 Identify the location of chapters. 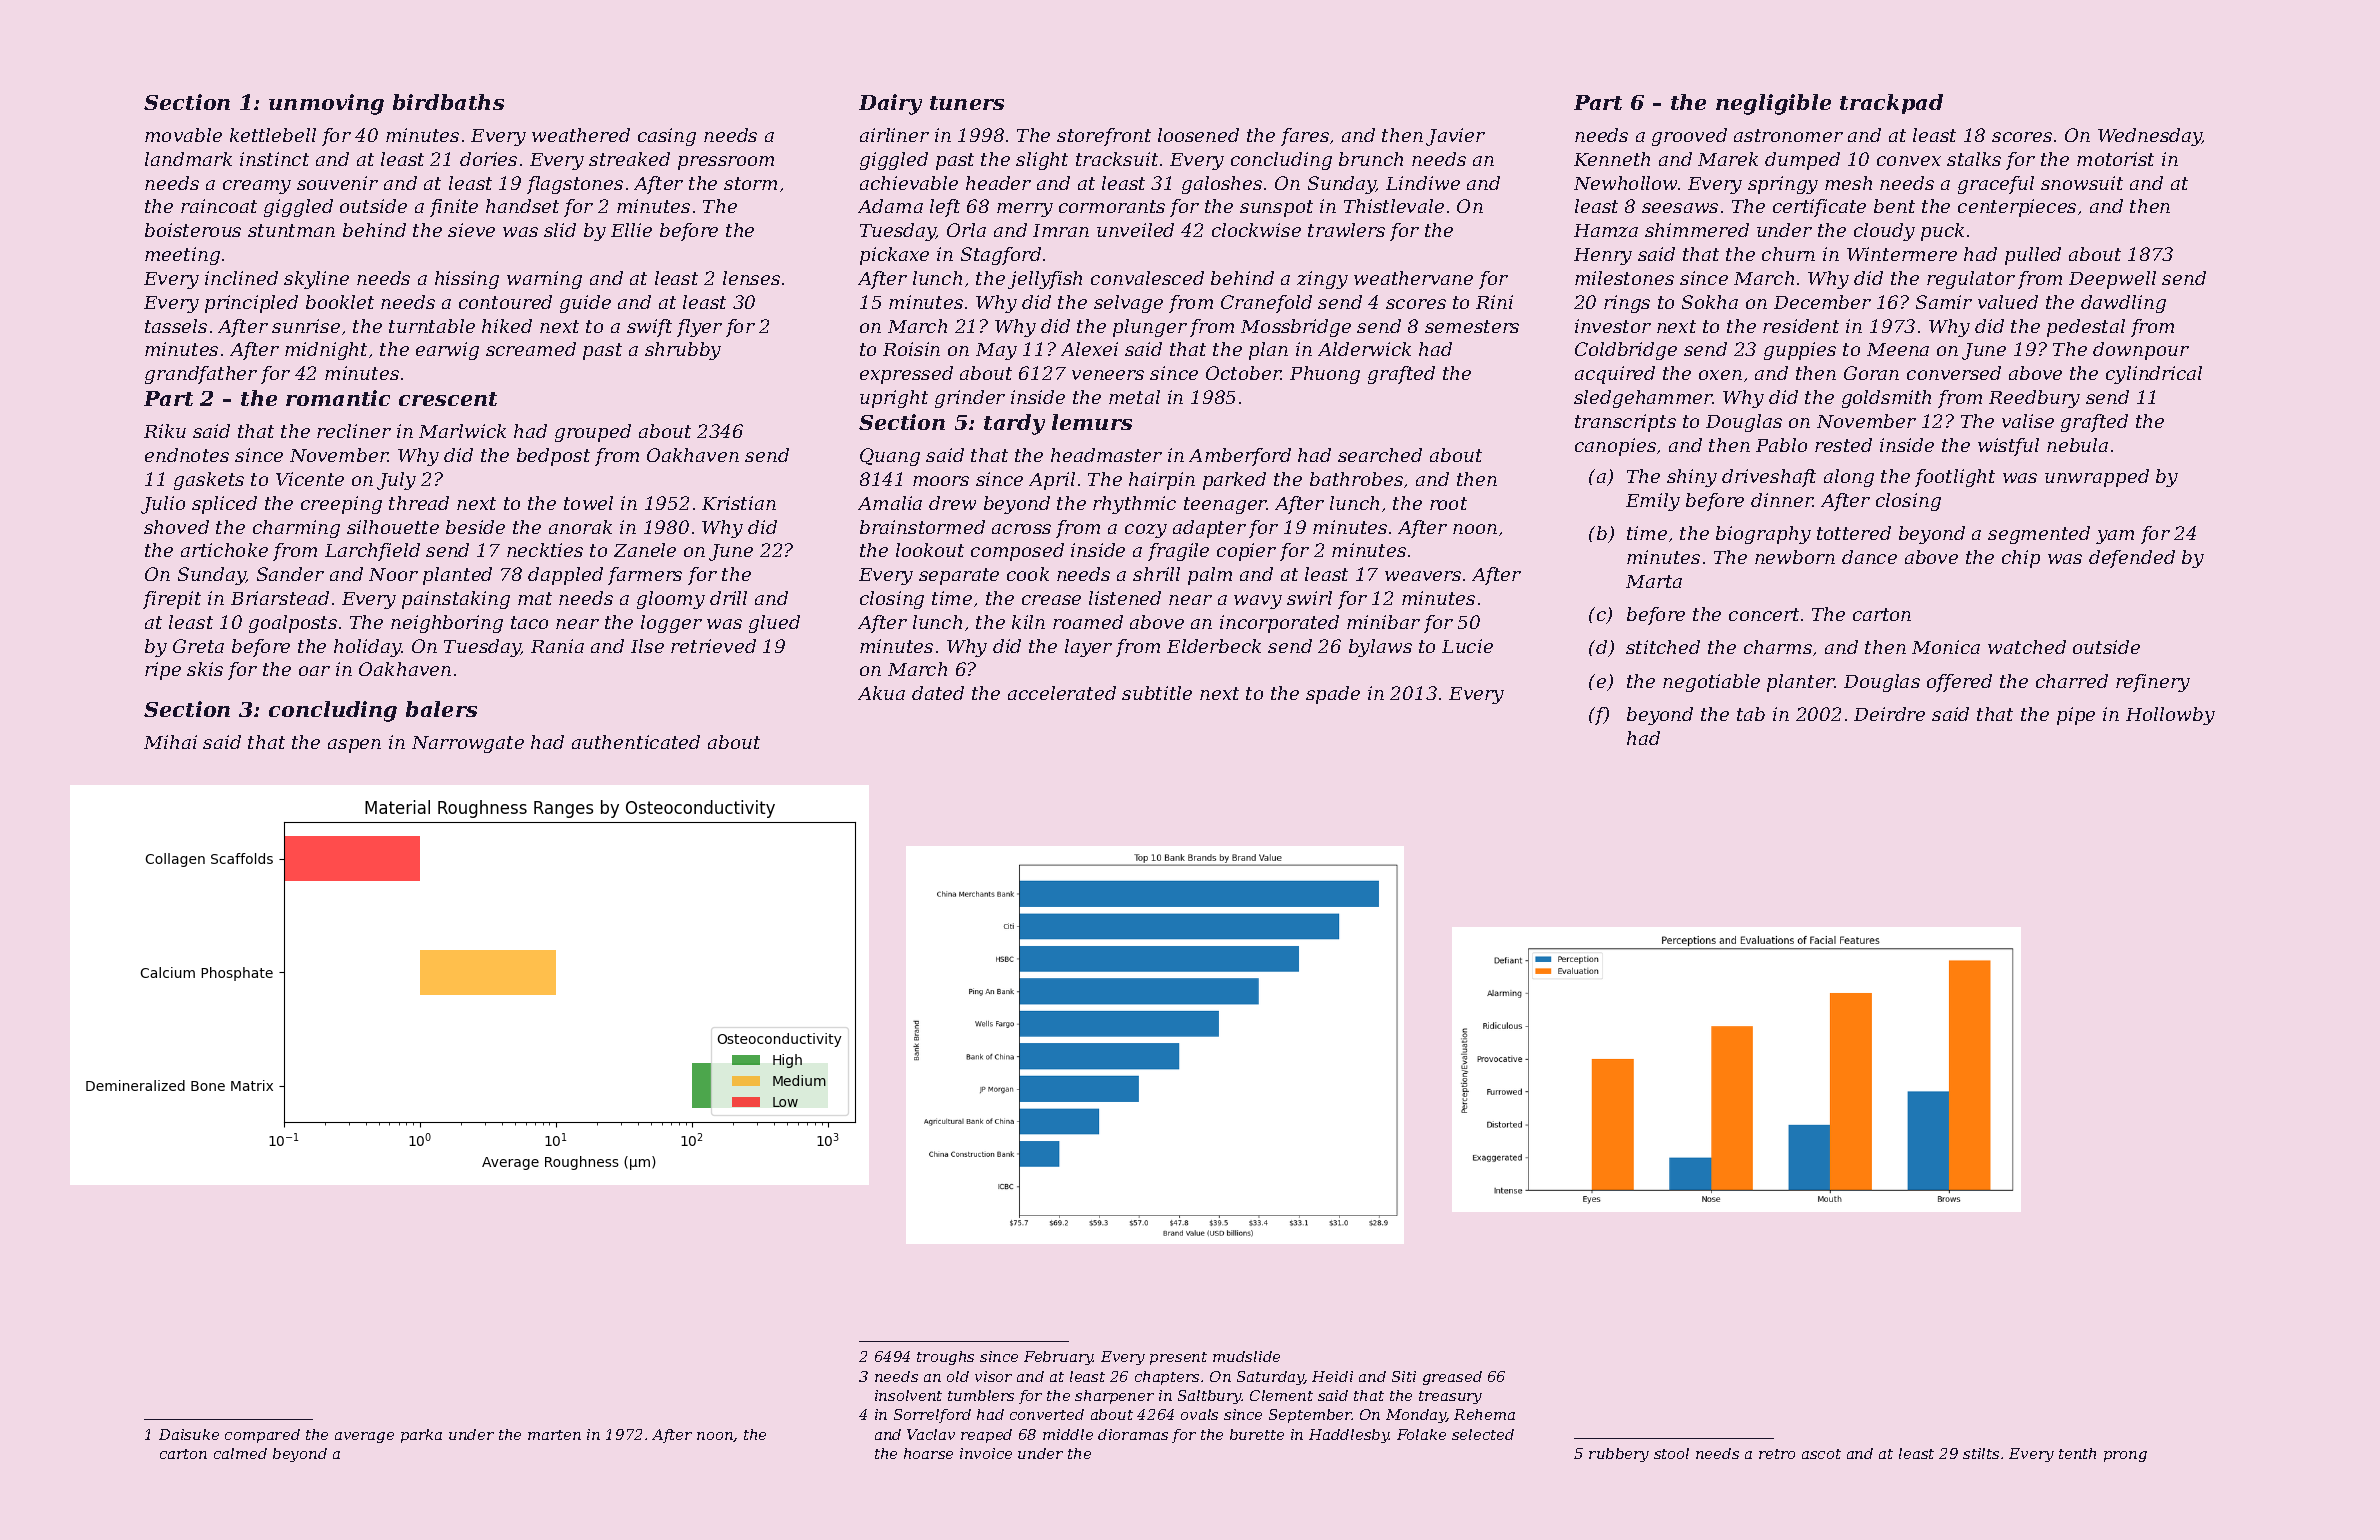
(1167, 1378).
